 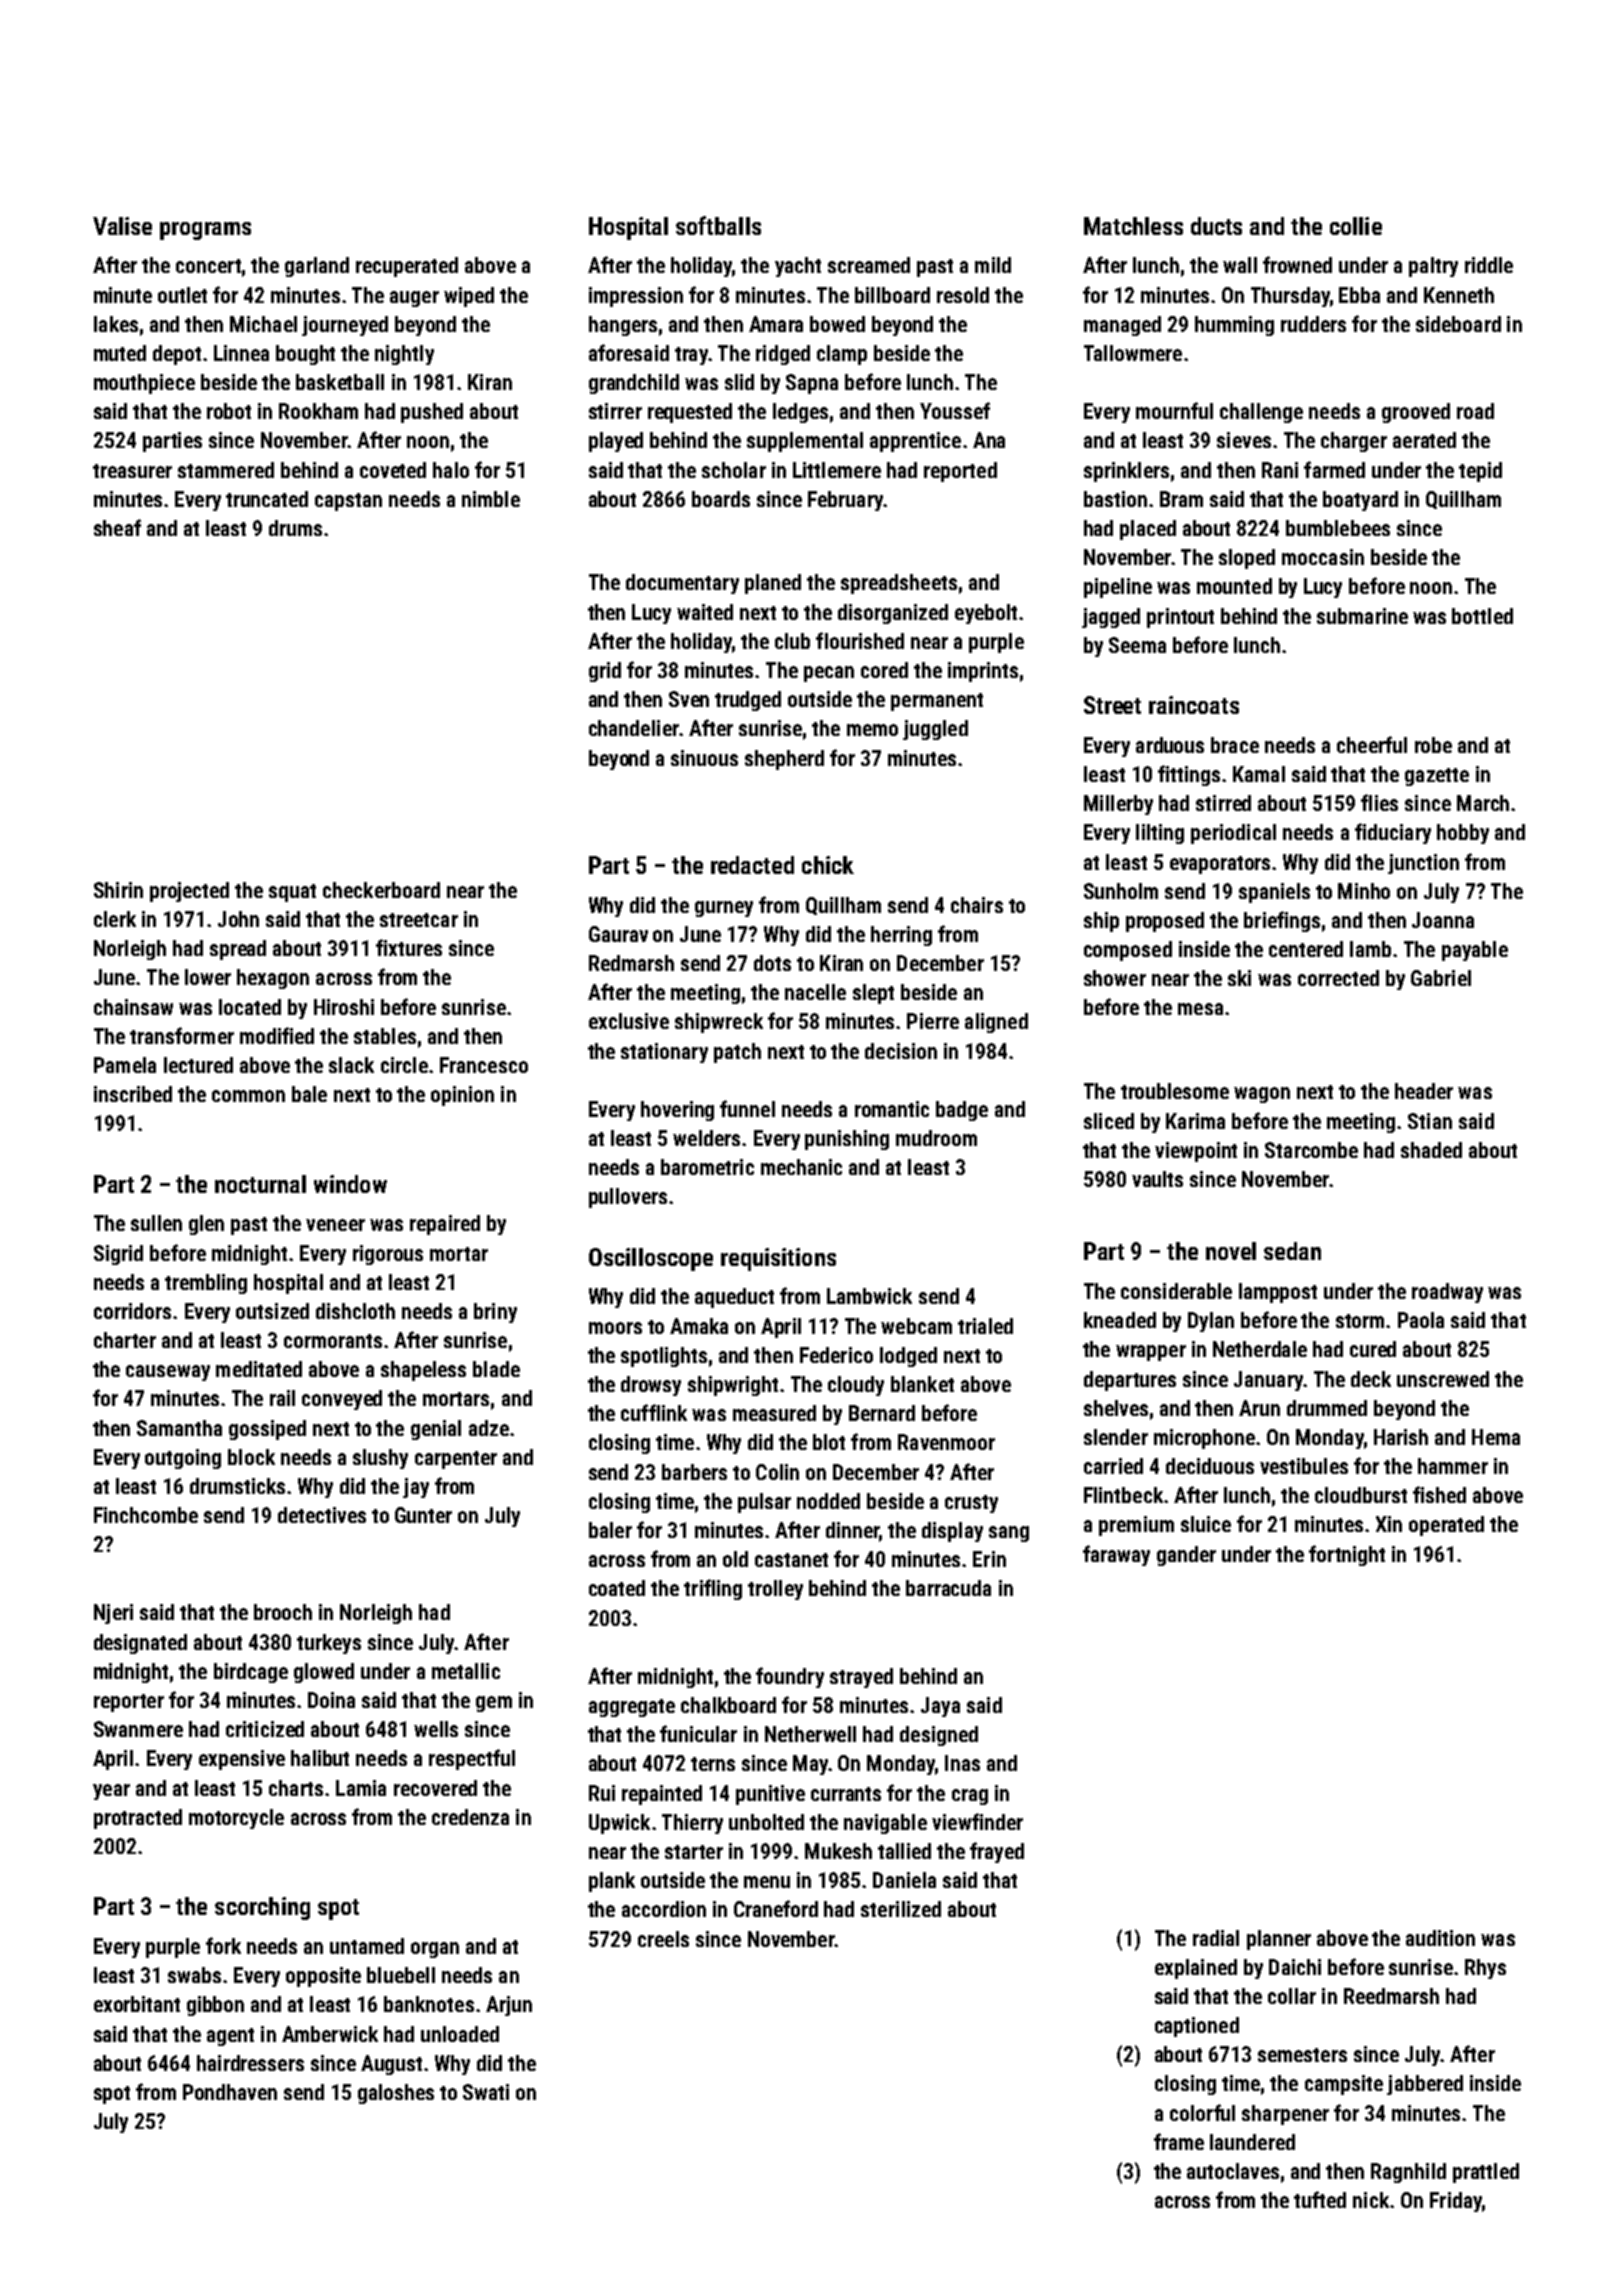 I want to click on unscrewed, so click(x=1443, y=1379).
